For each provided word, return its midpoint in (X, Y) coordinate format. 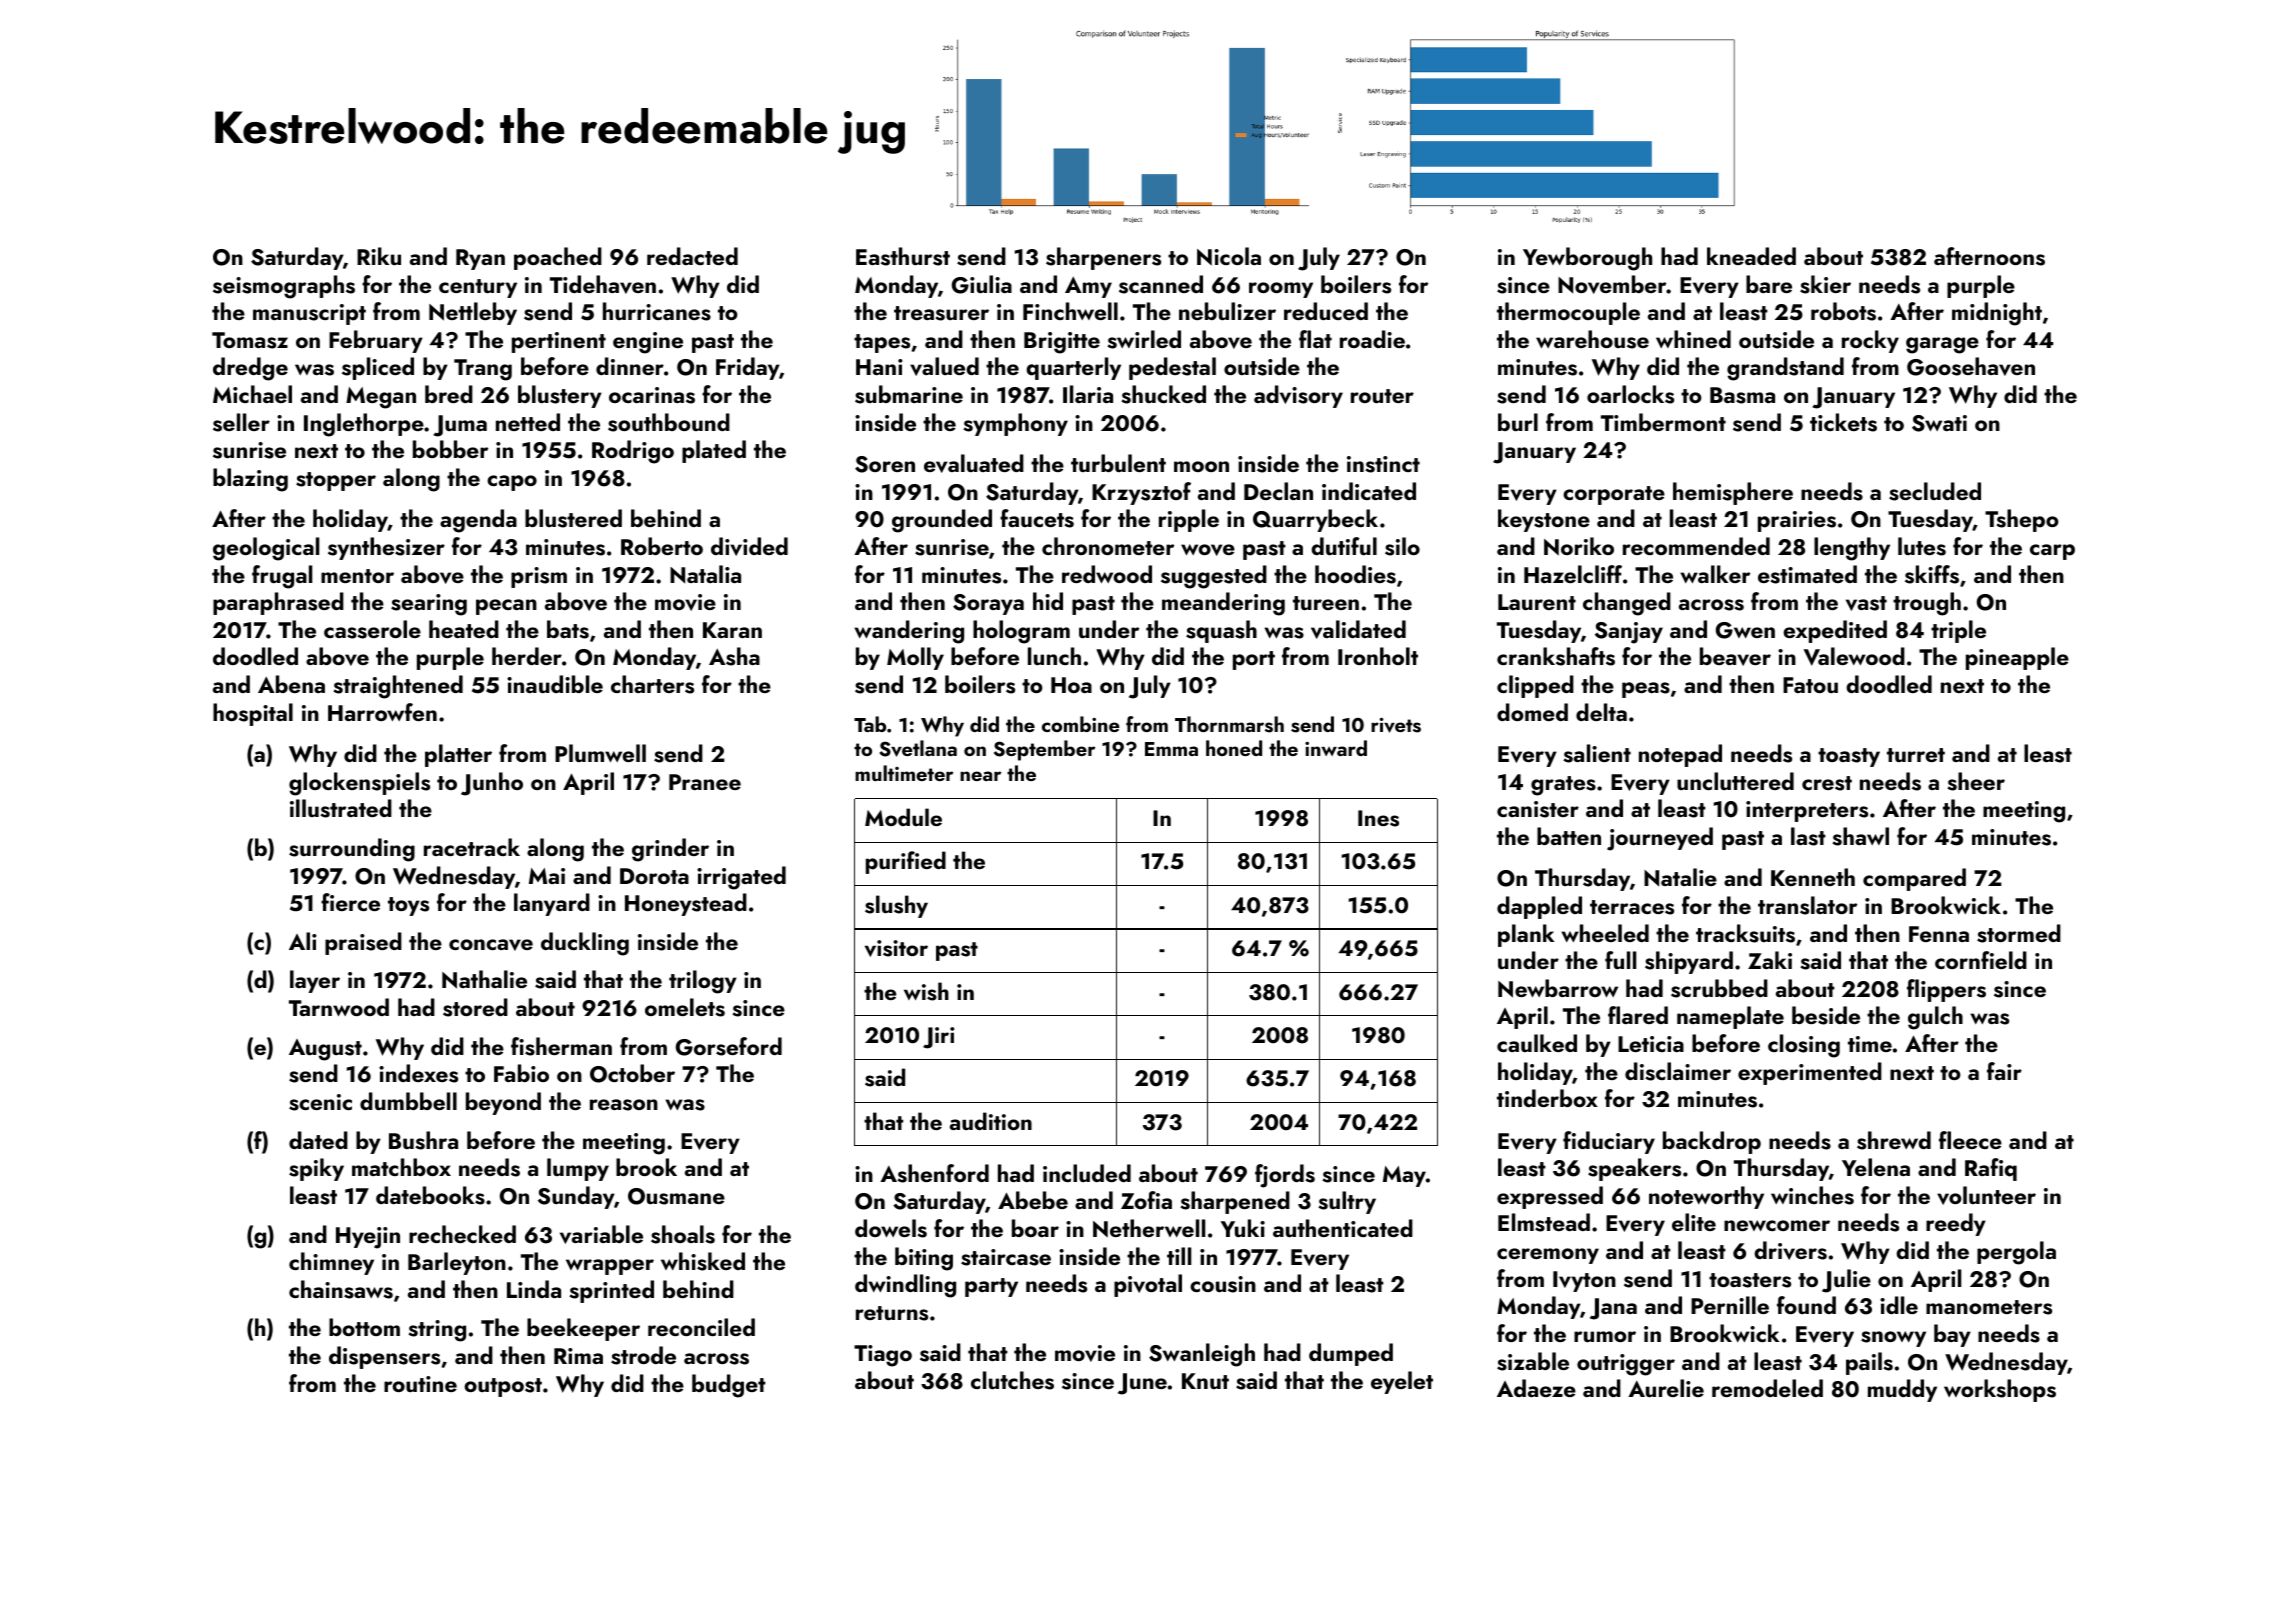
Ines (1378, 818)
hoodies (1355, 574)
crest (1827, 783)
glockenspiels (359, 784)
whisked (703, 1261)
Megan (381, 398)
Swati (1939, 423)
